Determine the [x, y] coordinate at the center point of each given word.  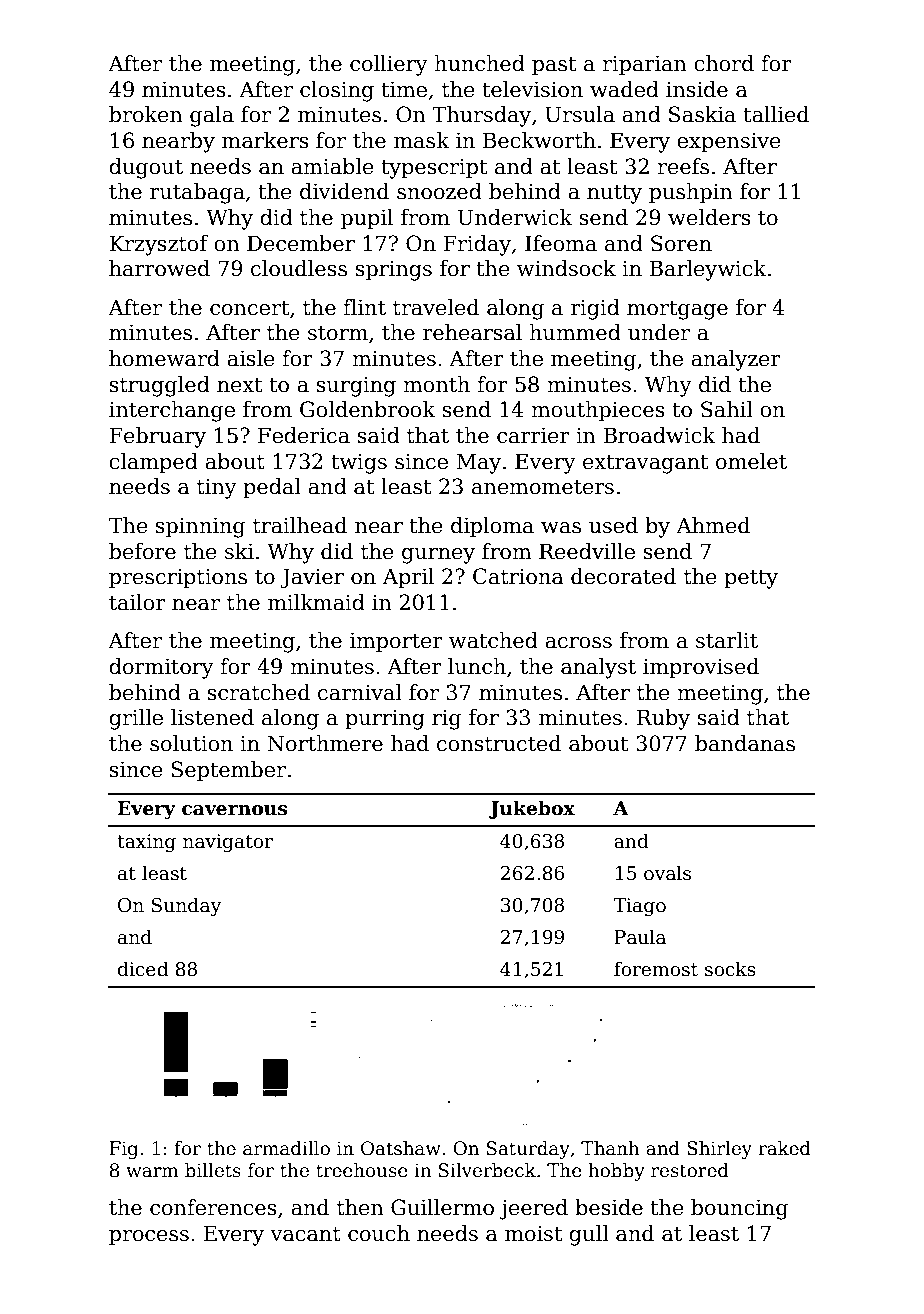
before [142, 551]
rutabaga [197, 193]
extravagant [645, 464]
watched [493, 640]
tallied [776, 114]
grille [136, 719]
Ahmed [713, 525]
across [578, 643]
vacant [305, 1234]
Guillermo [442, 1207]
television [532, 89]
